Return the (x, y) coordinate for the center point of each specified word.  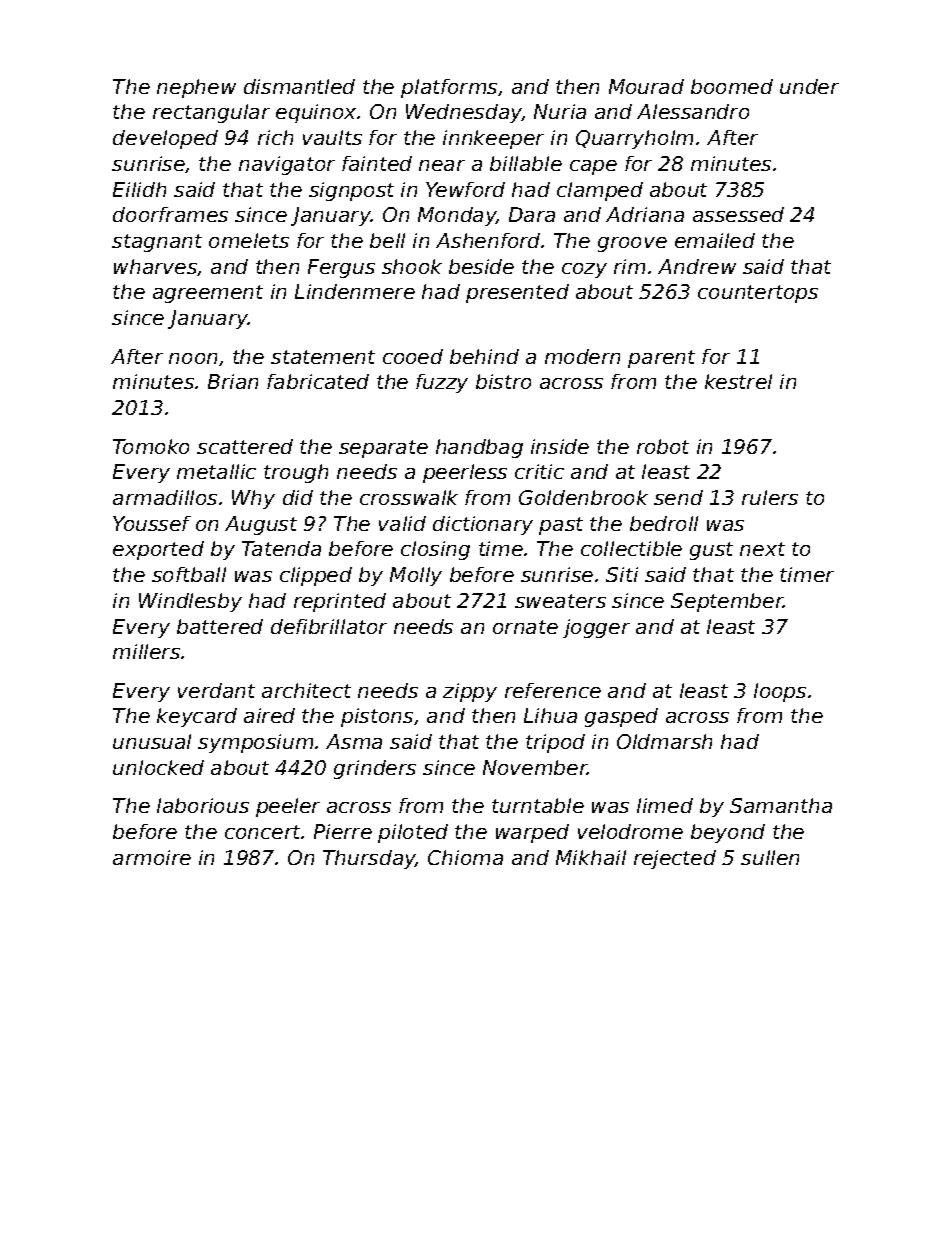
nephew (196, 88)
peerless (465, 473)
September (727, 602)
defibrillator (329, 626)
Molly (416, 576)
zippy (470, 692)
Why (253, 499)
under (809, 86)
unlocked (158, 767)
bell (387, 240)
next (762, 549)
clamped (600, 191)
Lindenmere (355, 291)
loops (780, 692)
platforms (449, 88)
